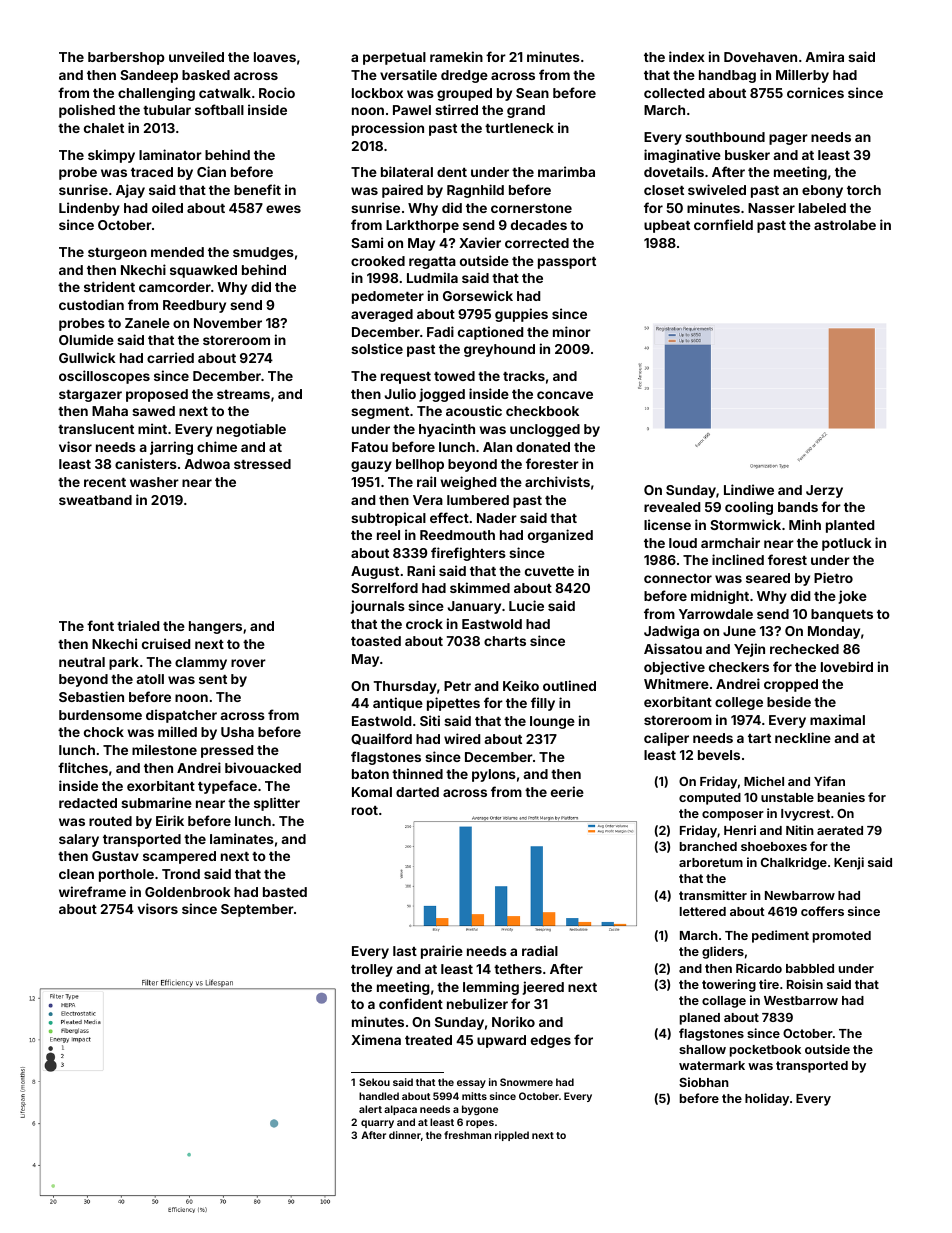  What do you see at coordinates (824, 56) in the screenshot?
I see `Amira` at bounding box center [824, 56].
